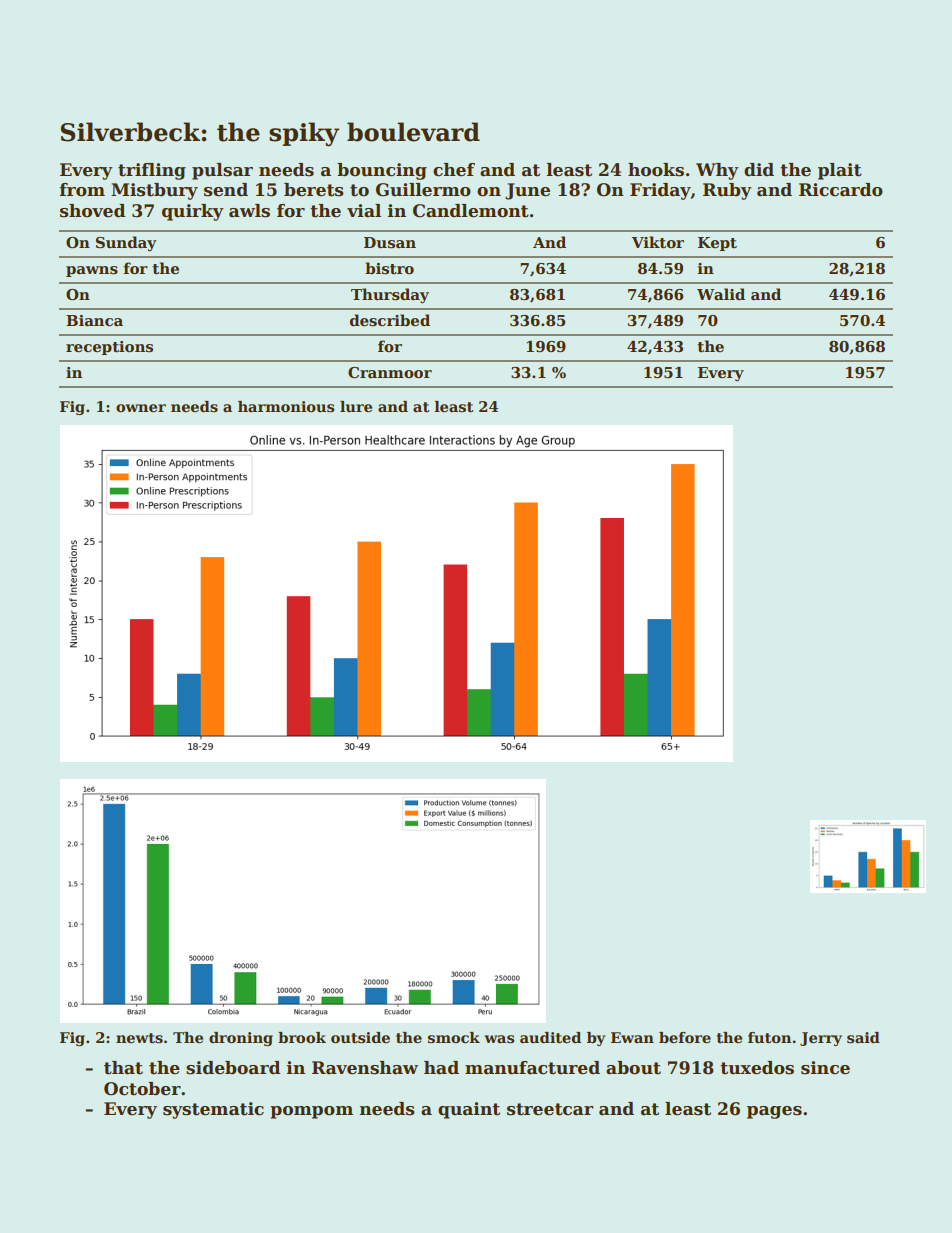 This screenshot has width=952, height=1233. Describe the element at coordinates (123, 1068) in the screenshot. I see `that` at that location.
